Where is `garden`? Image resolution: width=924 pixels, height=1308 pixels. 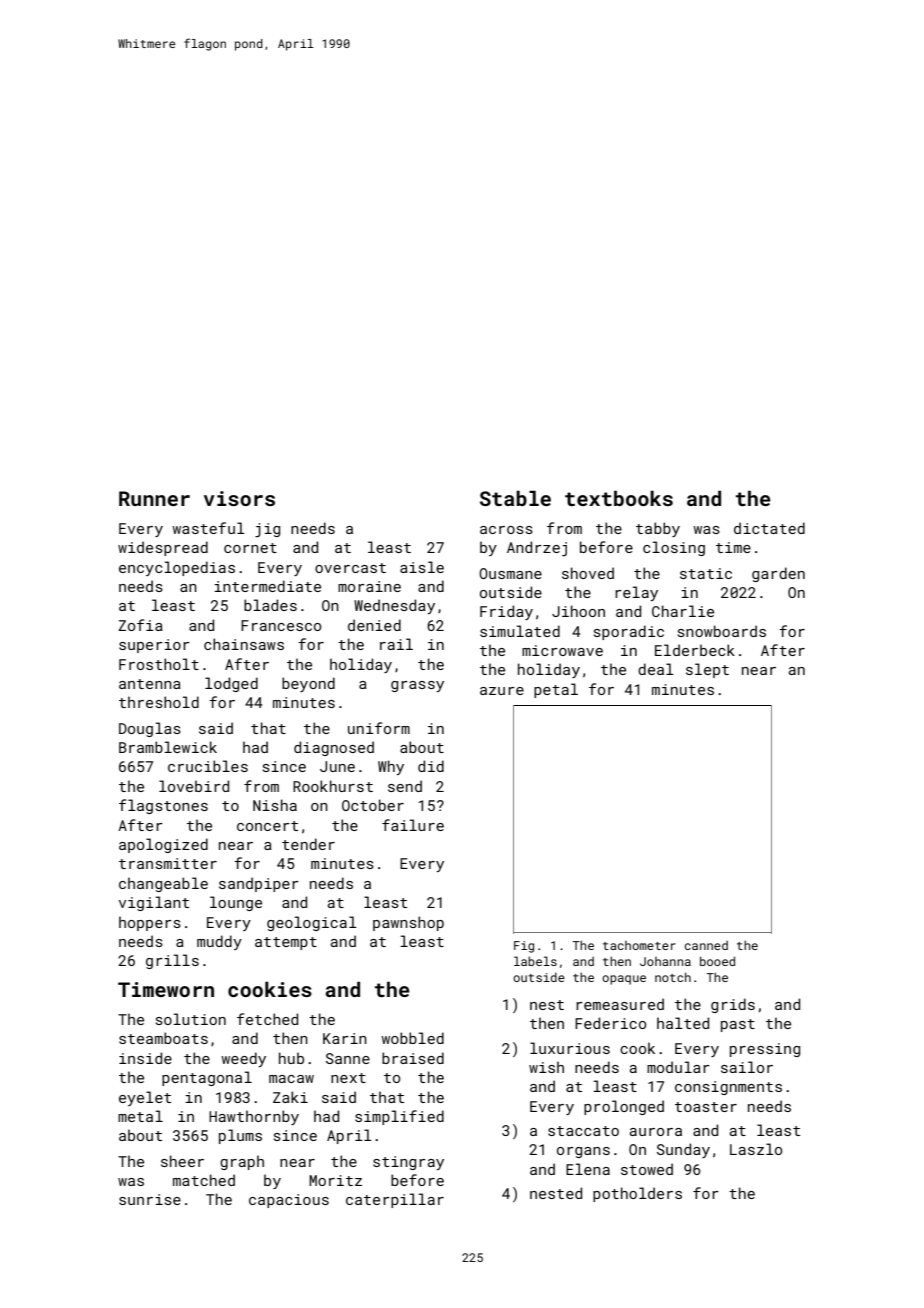 garden is located at coordinates (778, 574).
